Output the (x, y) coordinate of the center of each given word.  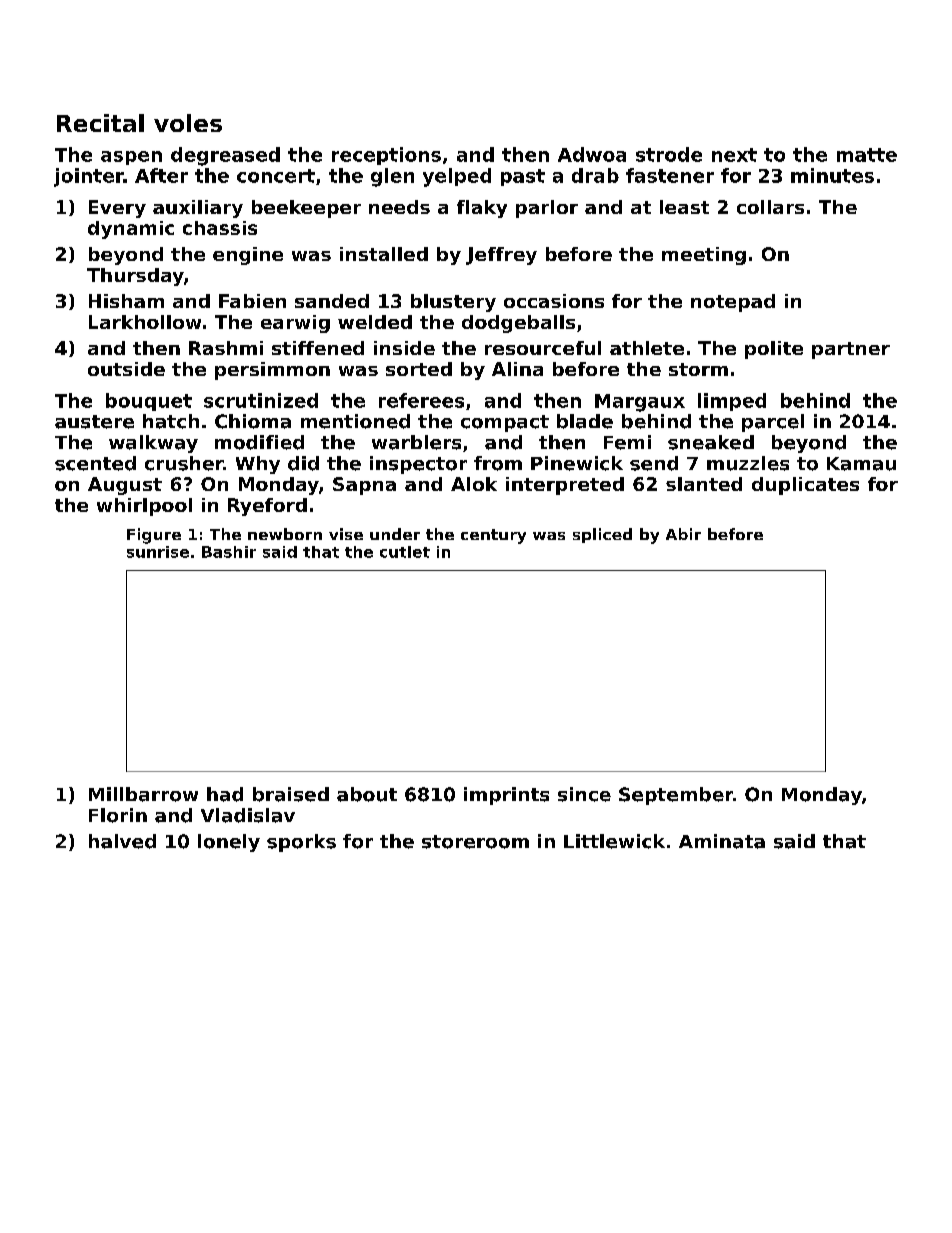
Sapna (364, 486)
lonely (229, 843)
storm (698, 369)
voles (188, 123)
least (684, 207)
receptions (386, 156)
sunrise (158, 552)
